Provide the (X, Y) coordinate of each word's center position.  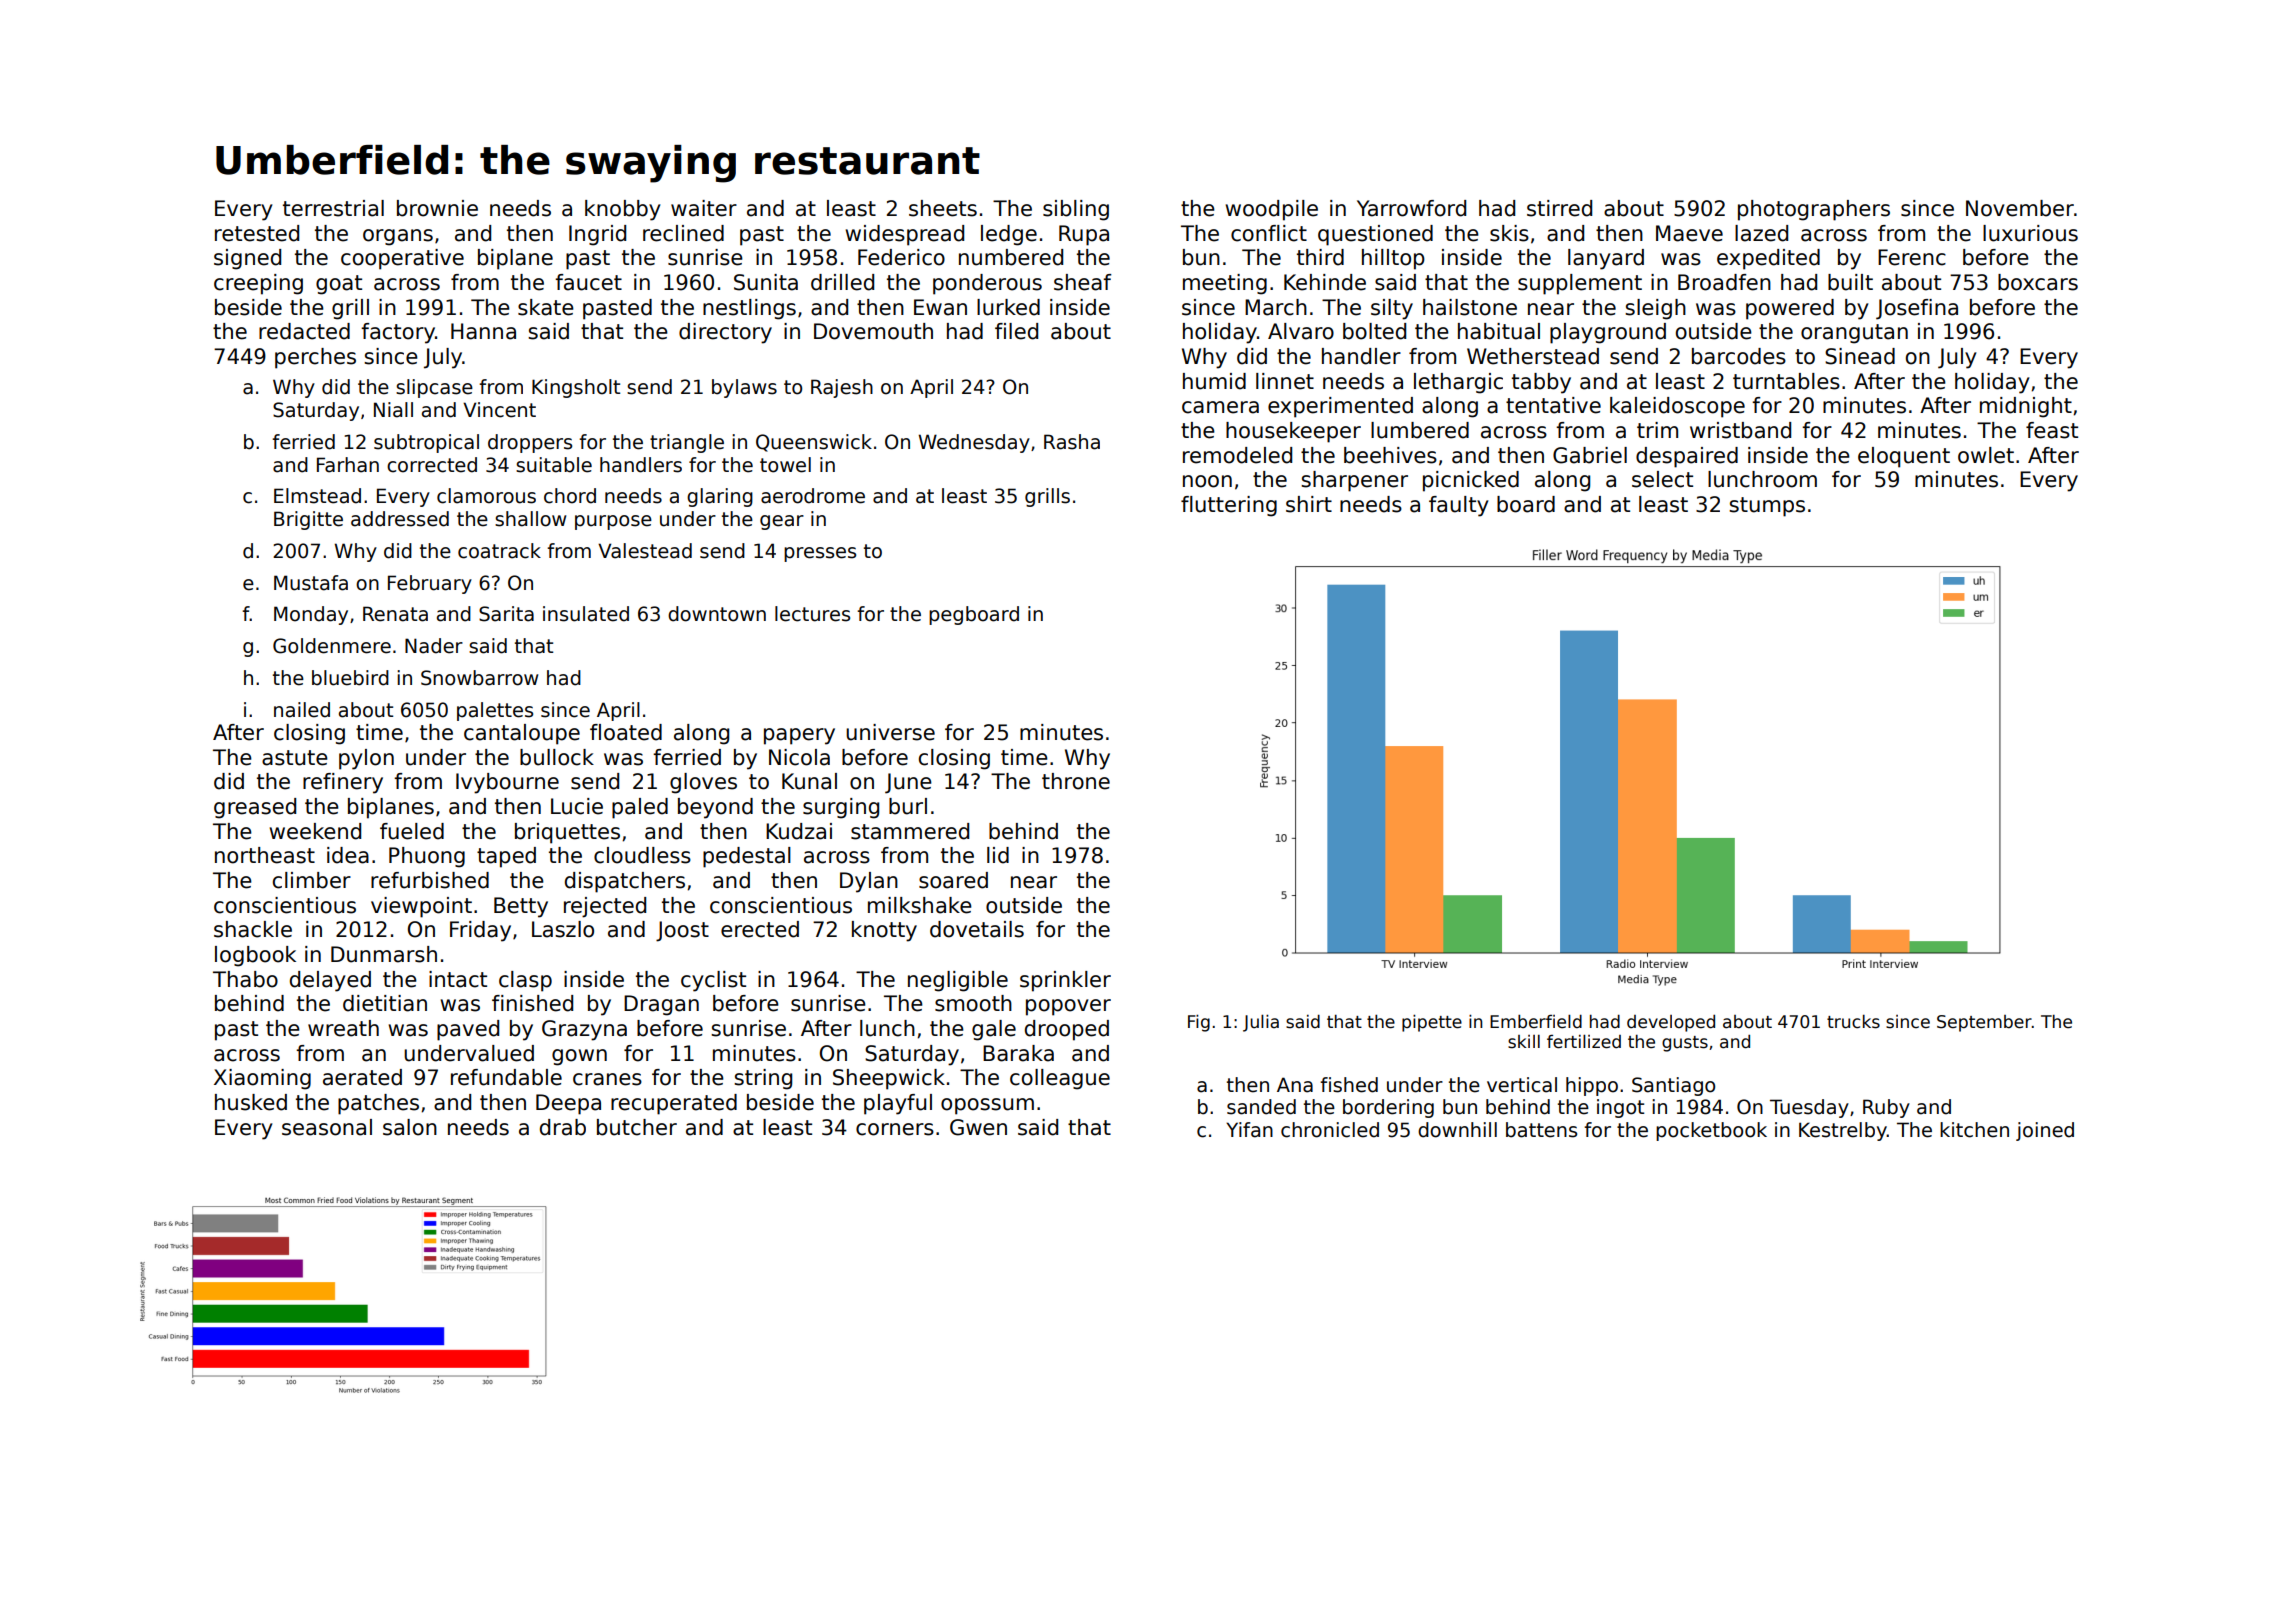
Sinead (1860, 356)
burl (908, 806)
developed (1671, 1023)
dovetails (977, 929)
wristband (1740, 430)
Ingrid (597, 235)
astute (295, 758)
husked (251, 1102)
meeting (1225, 284)
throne (1076, 781)
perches (315, 358)
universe (890, 732)
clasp (525, 981)
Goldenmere (332, 646)
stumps (1767, 507)
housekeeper (1293, 432)
